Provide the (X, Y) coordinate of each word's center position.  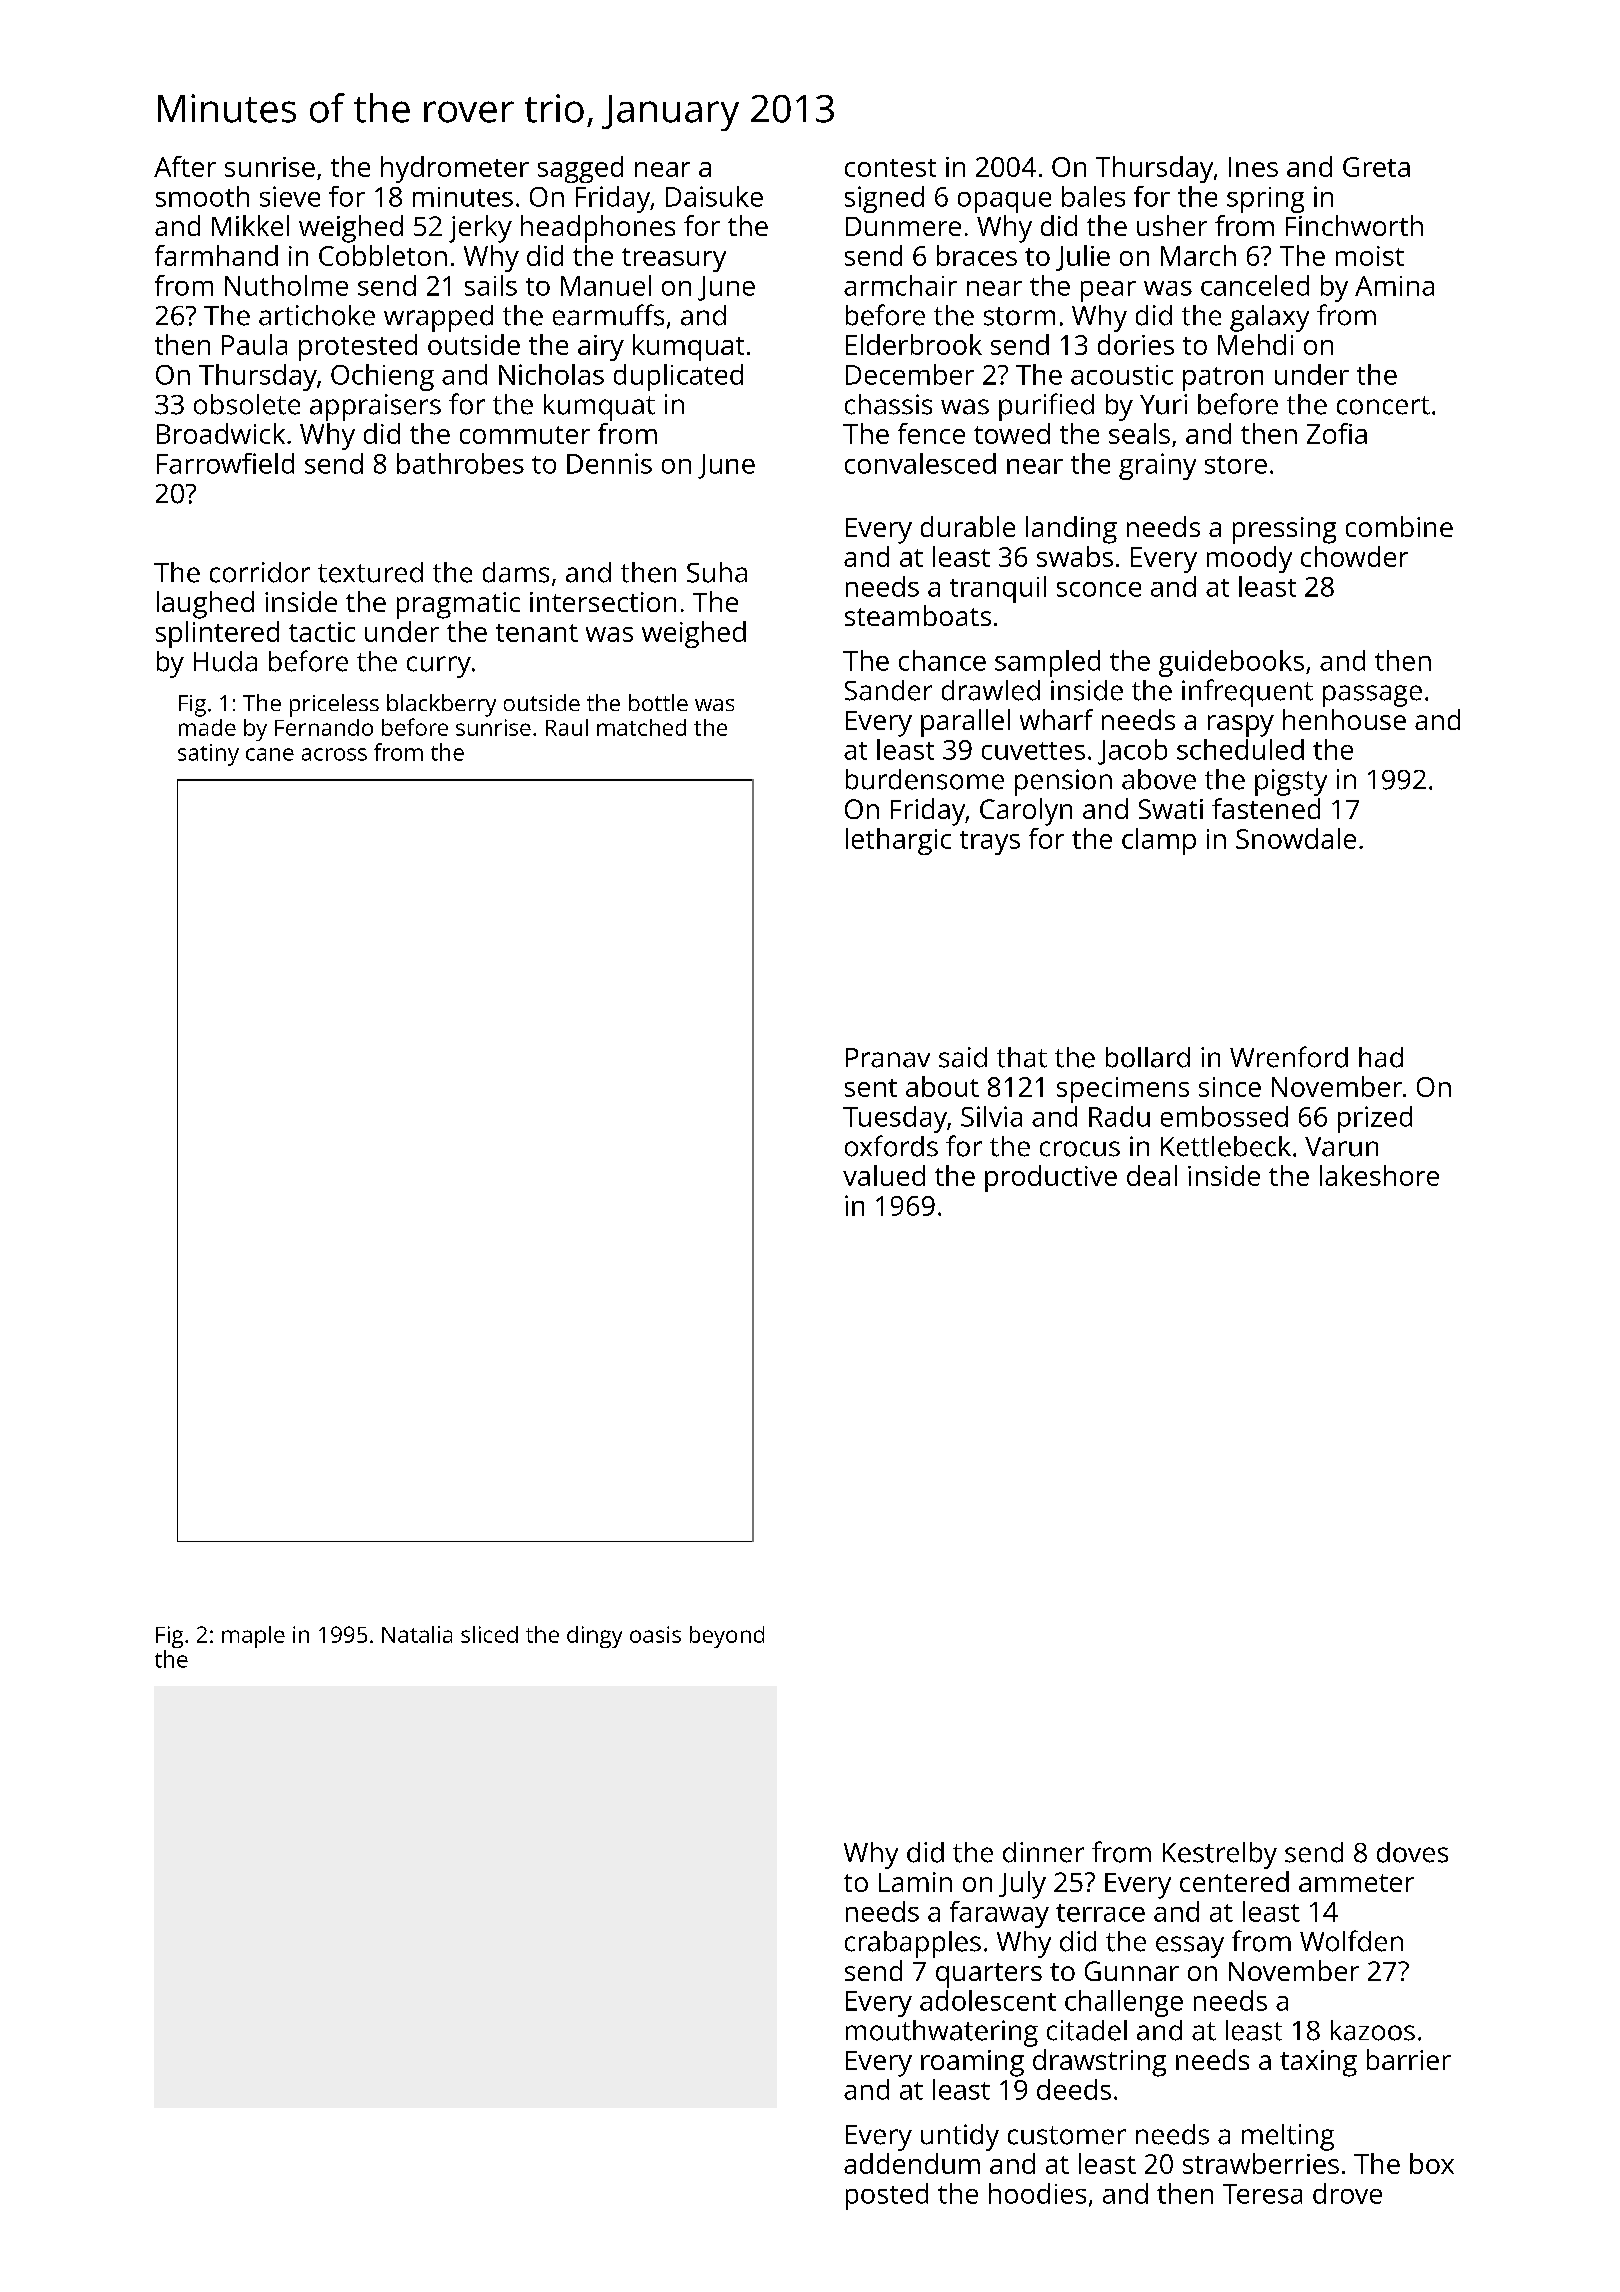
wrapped (438, 318)
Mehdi (1255, 344)
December (910, 374)
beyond (727, 1637)
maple (253, 1637)
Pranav (888, 1058)
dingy (594, 1637)
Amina (1394, 286)
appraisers (375, 407)
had (1381, 1057)
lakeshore (1379, 1175)
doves (1412, 1852)
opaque (1004, 202)
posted (887, 2196)
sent (871, 1088)
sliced (489, 1634)
